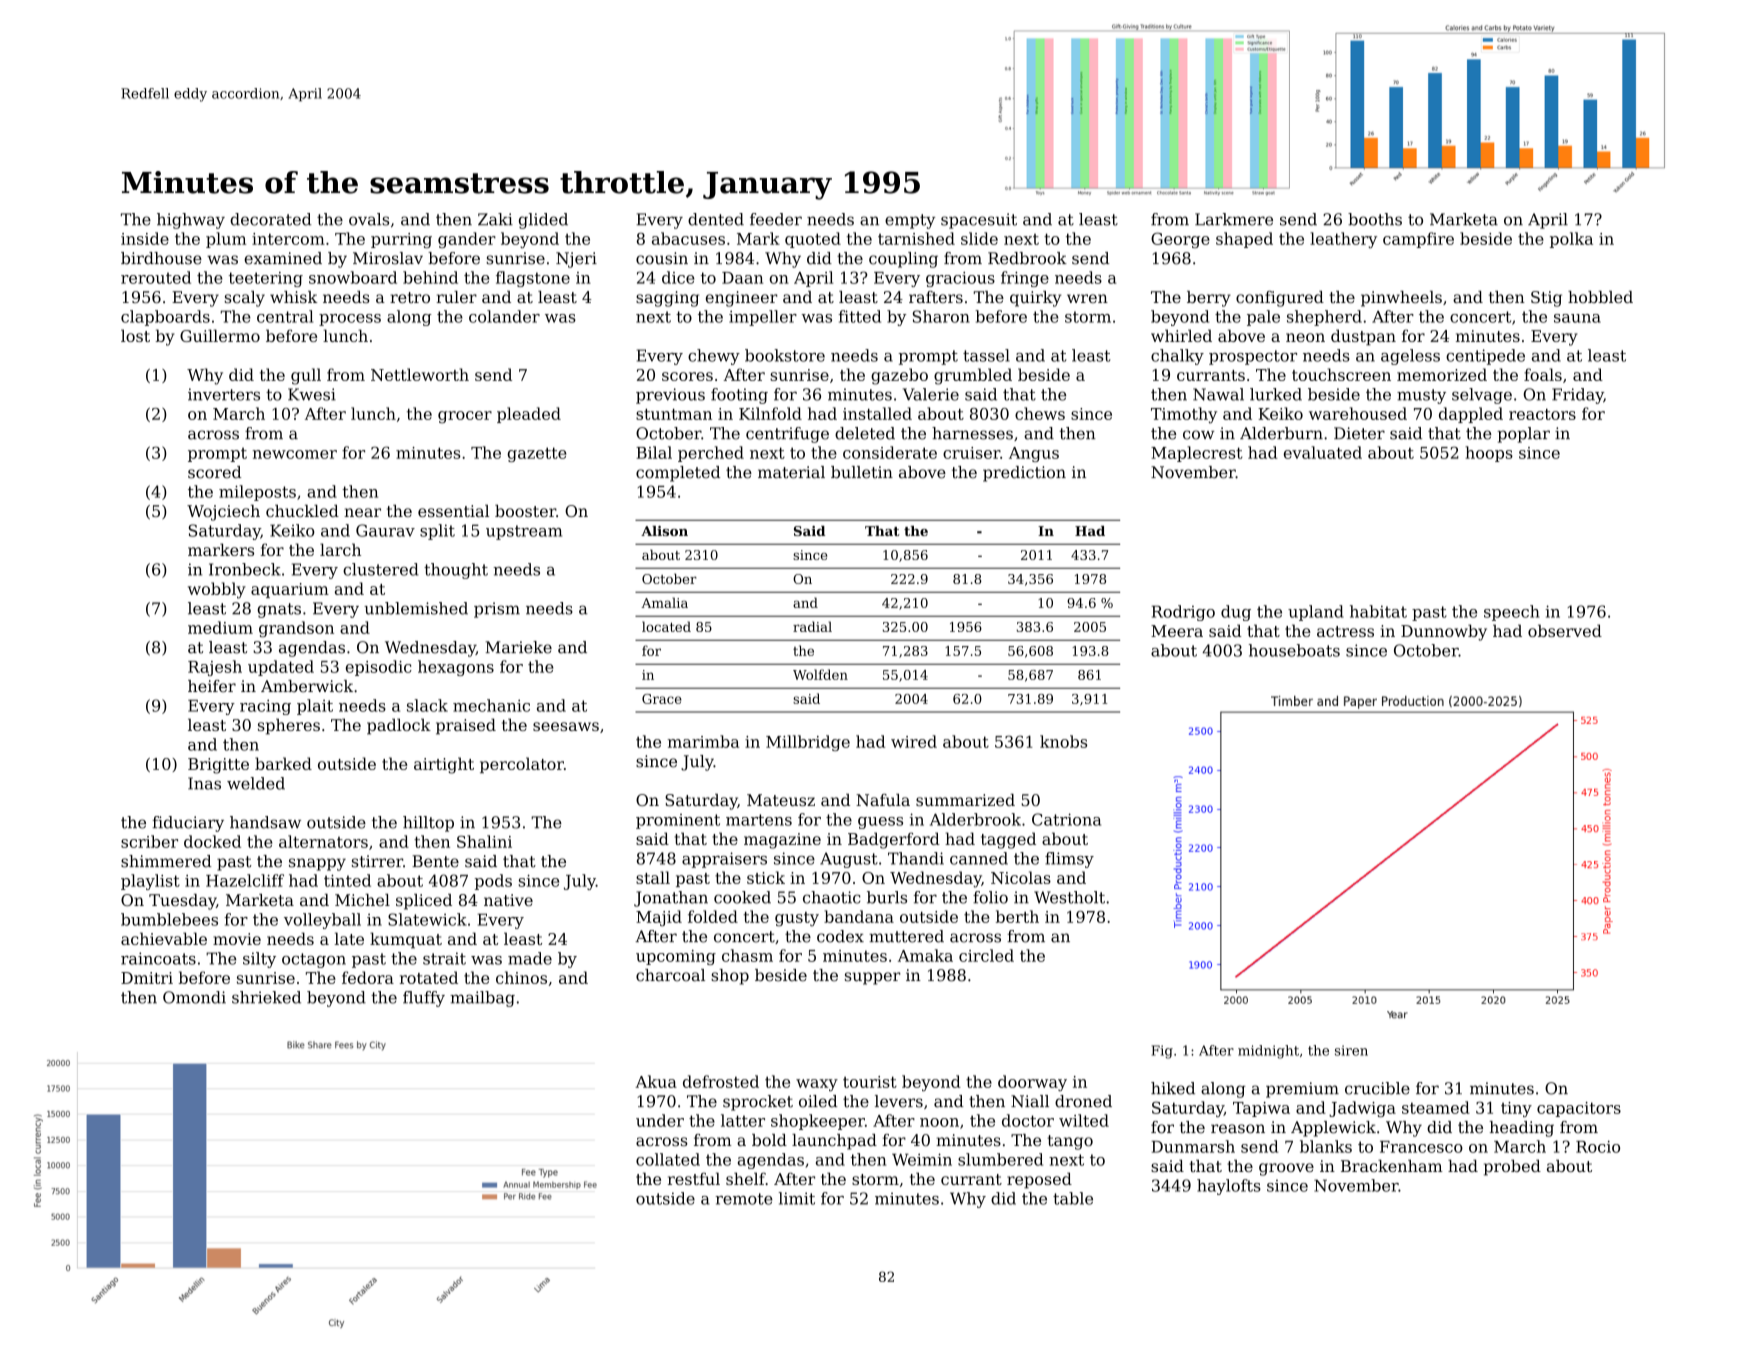 This page has height=1357, width=1756. What do you see at coordinates (245, 569) in the page?
I see `Ironbeck` at bounding box center [245, 569].
